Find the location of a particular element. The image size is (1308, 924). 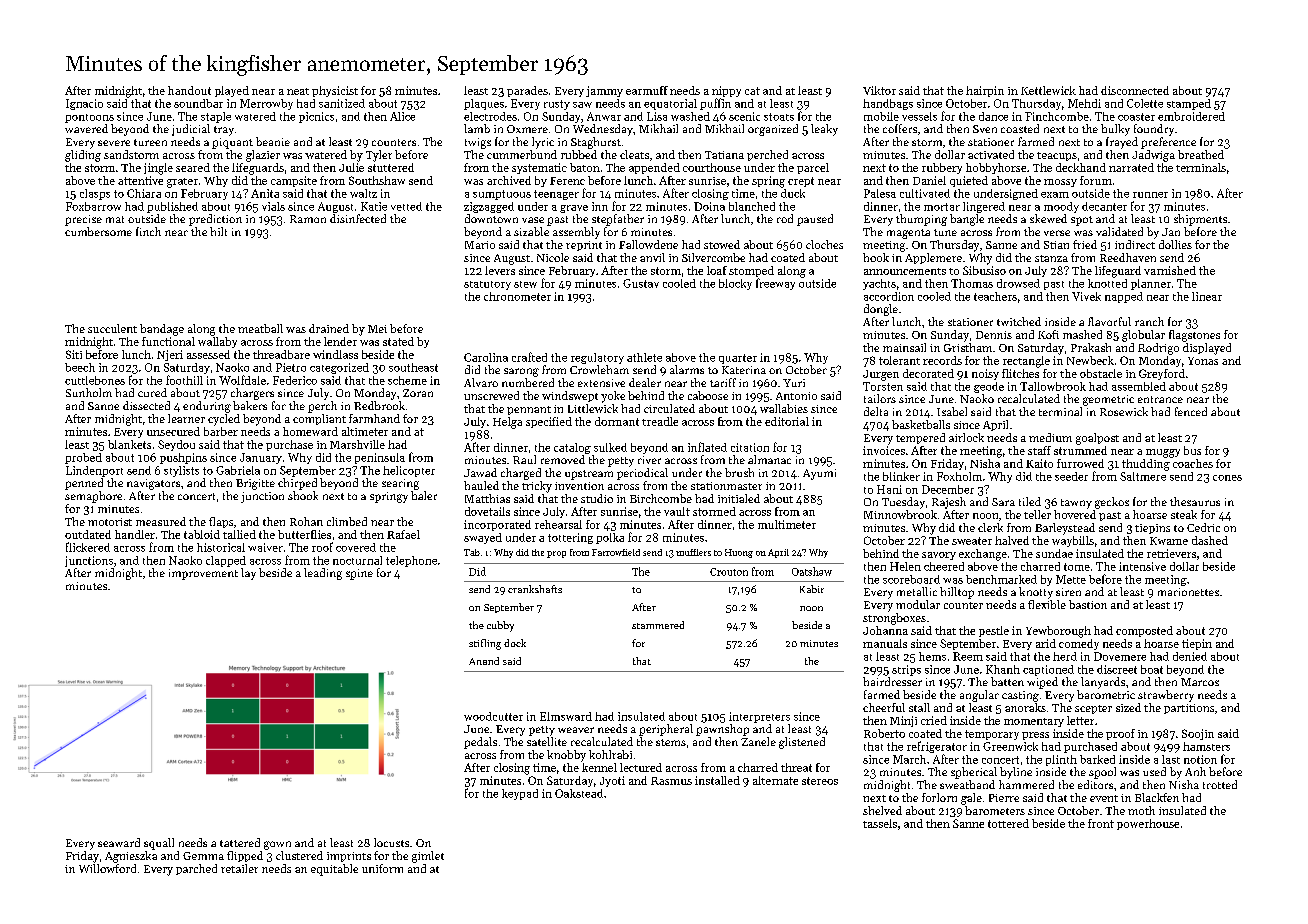

bakers is located at coordinates (250, 405).
